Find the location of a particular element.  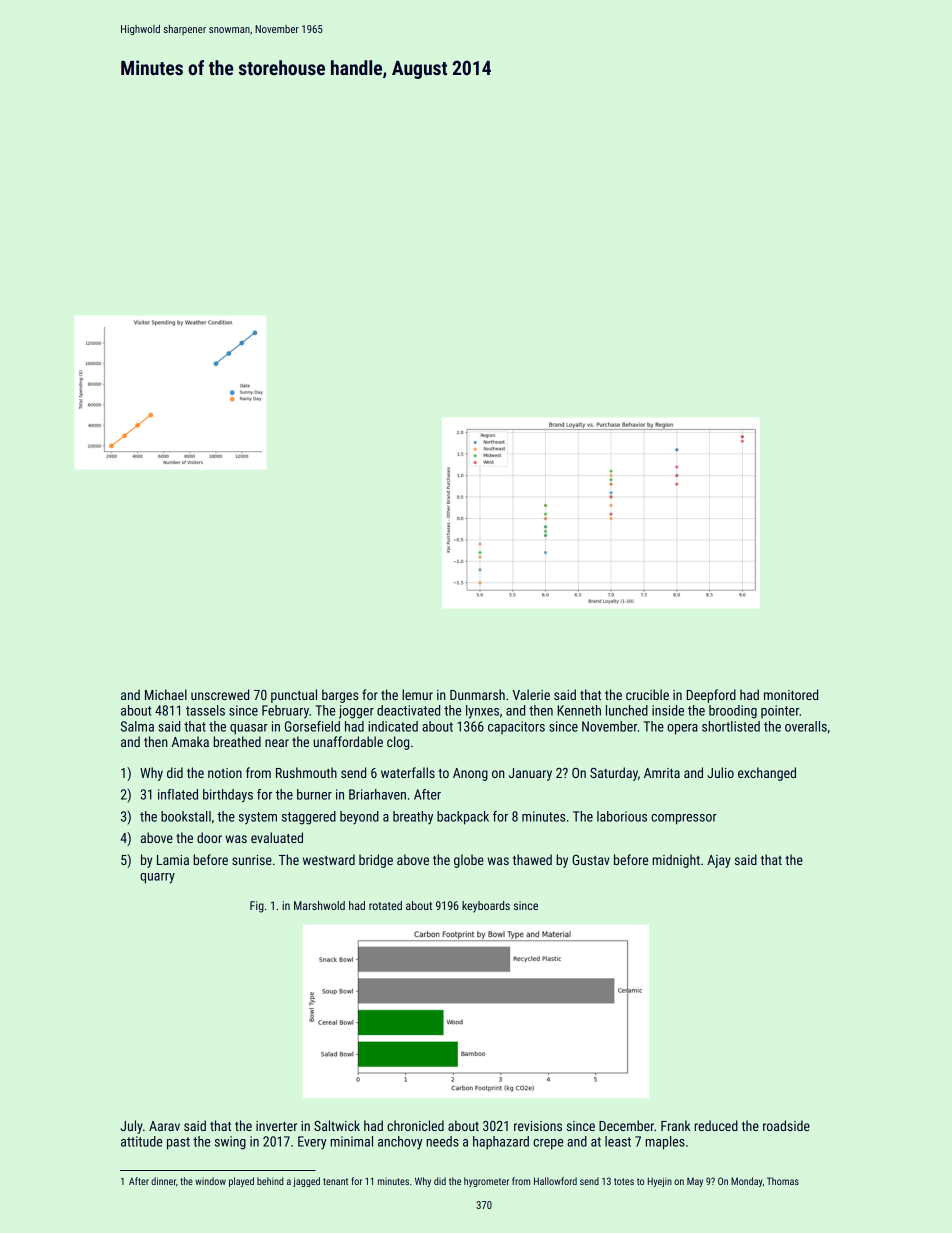

Deepford is located at coordinates (711, 696).
